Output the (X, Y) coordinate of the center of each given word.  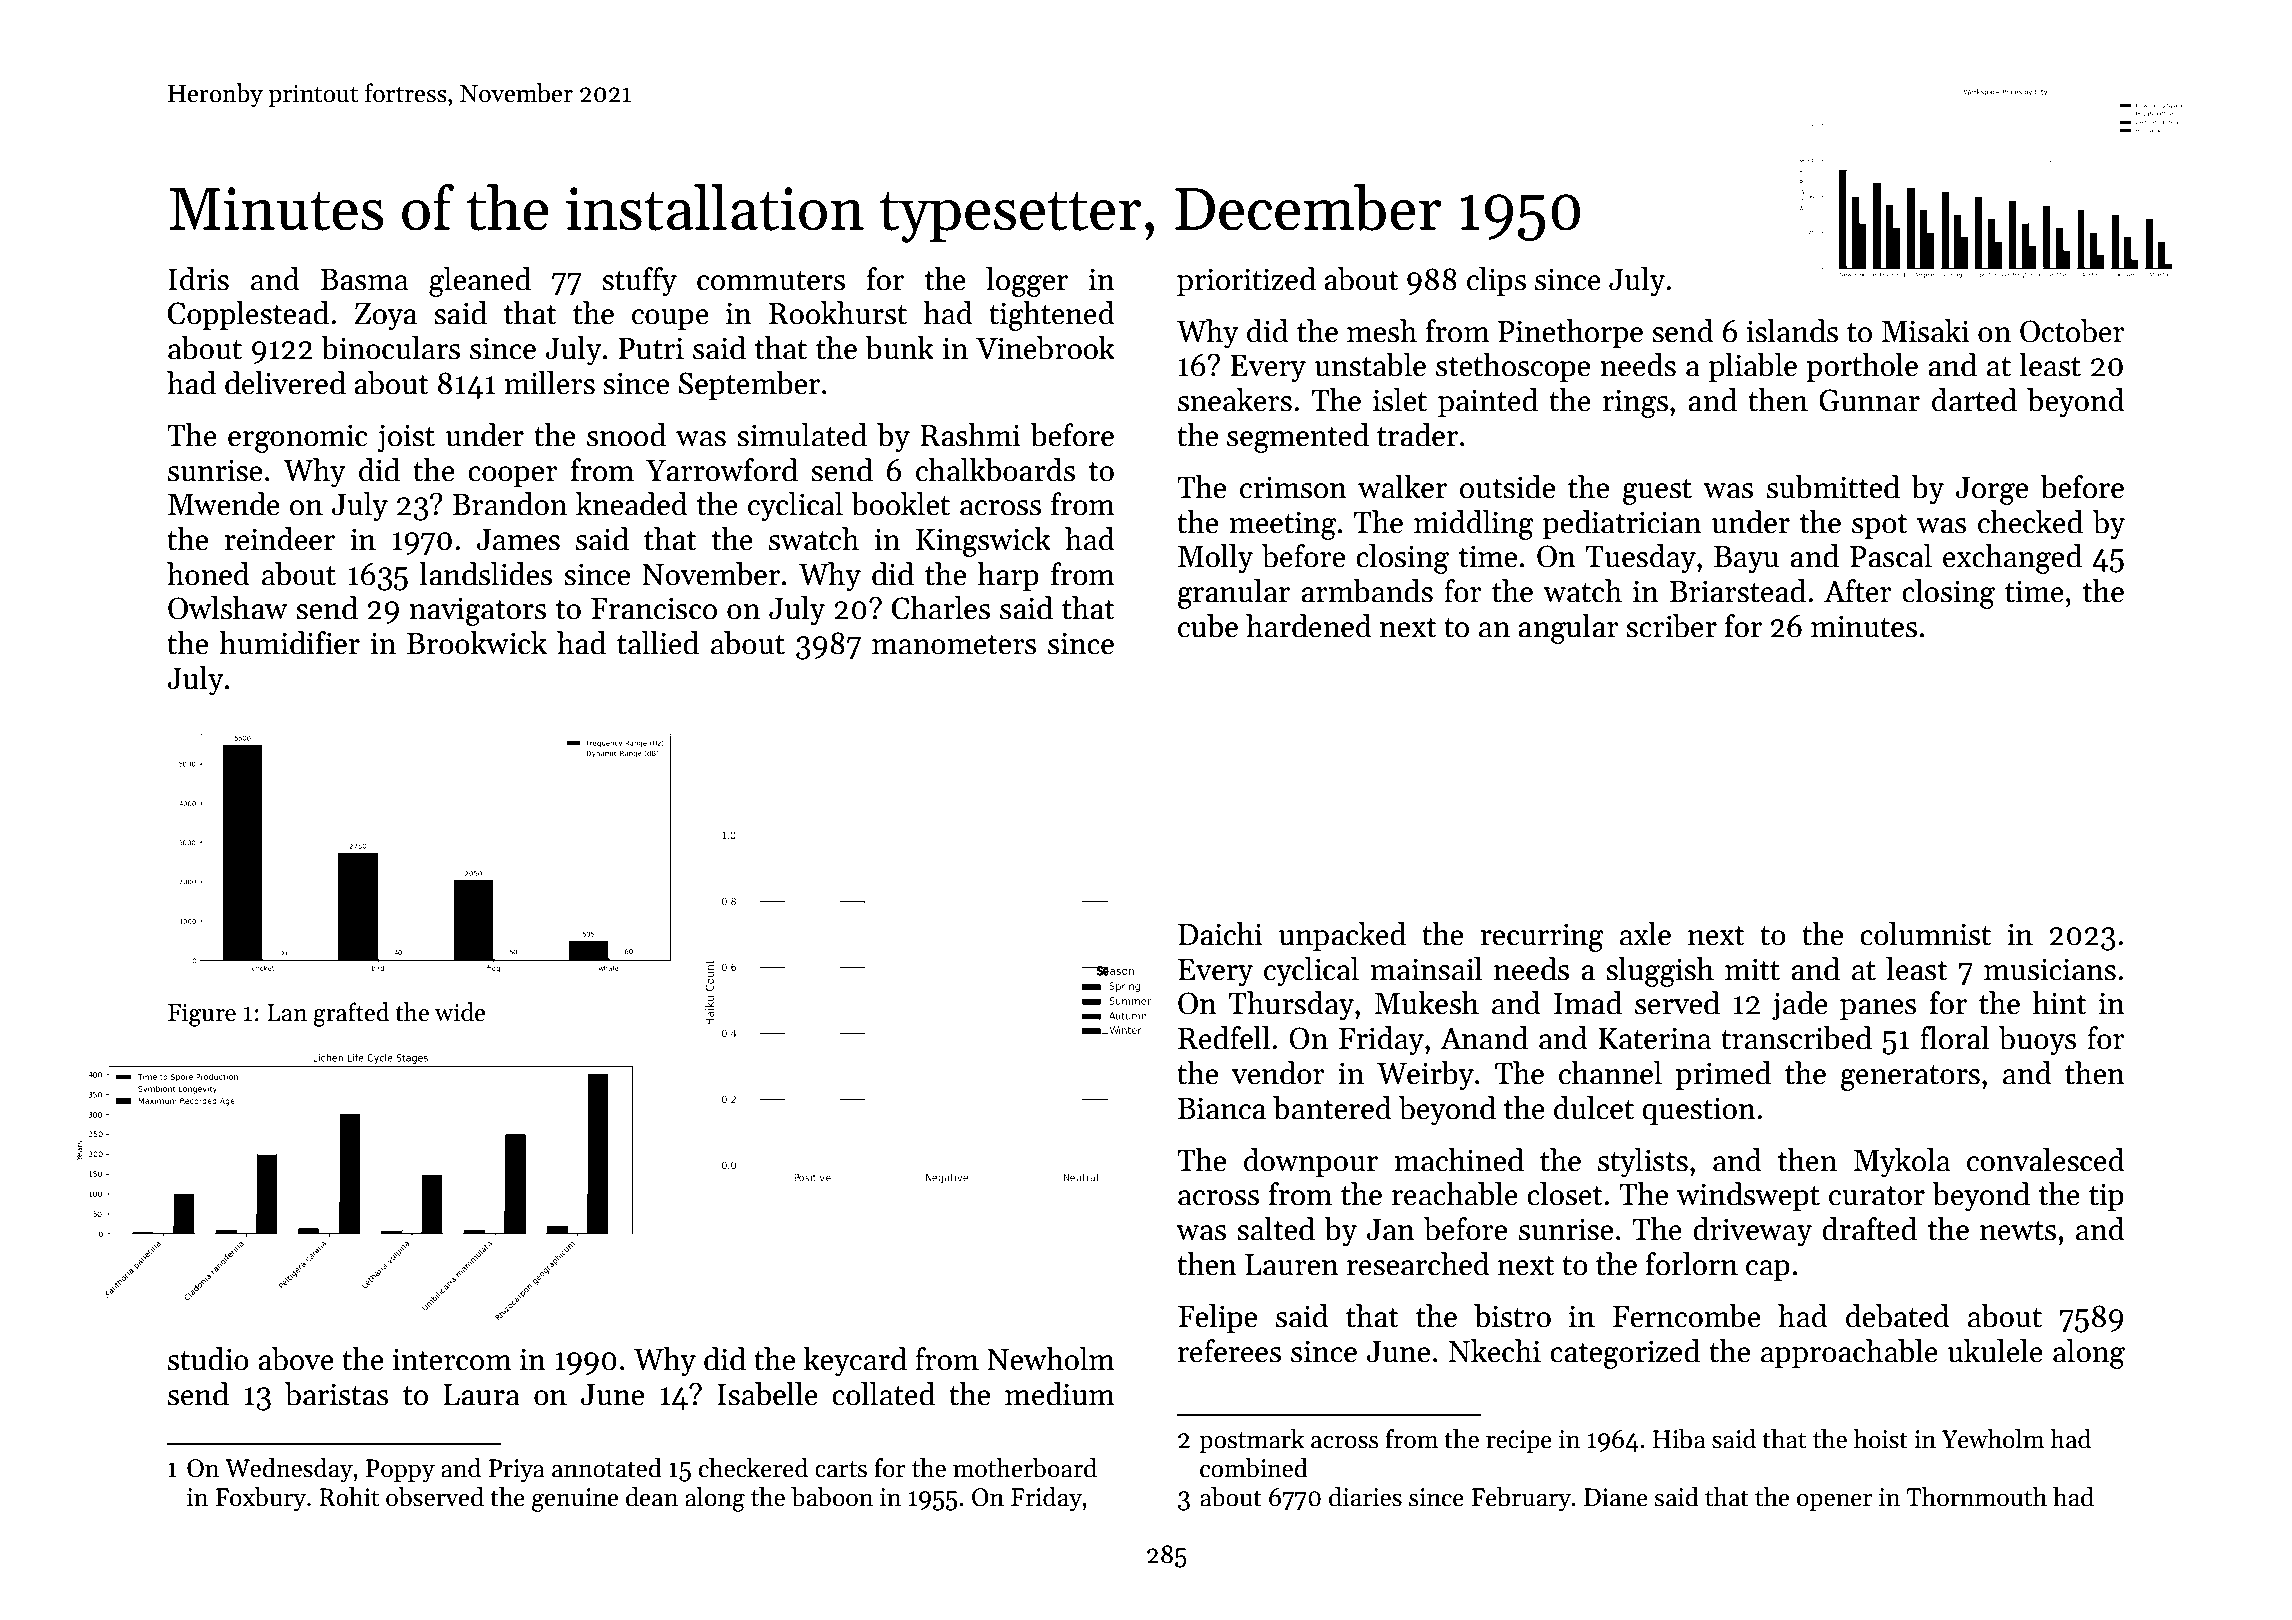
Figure (202, 1015)
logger (1027, 282)
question (1699, 1111)
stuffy (639, 282)
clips (1496, 281)
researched (1418, 1264)
